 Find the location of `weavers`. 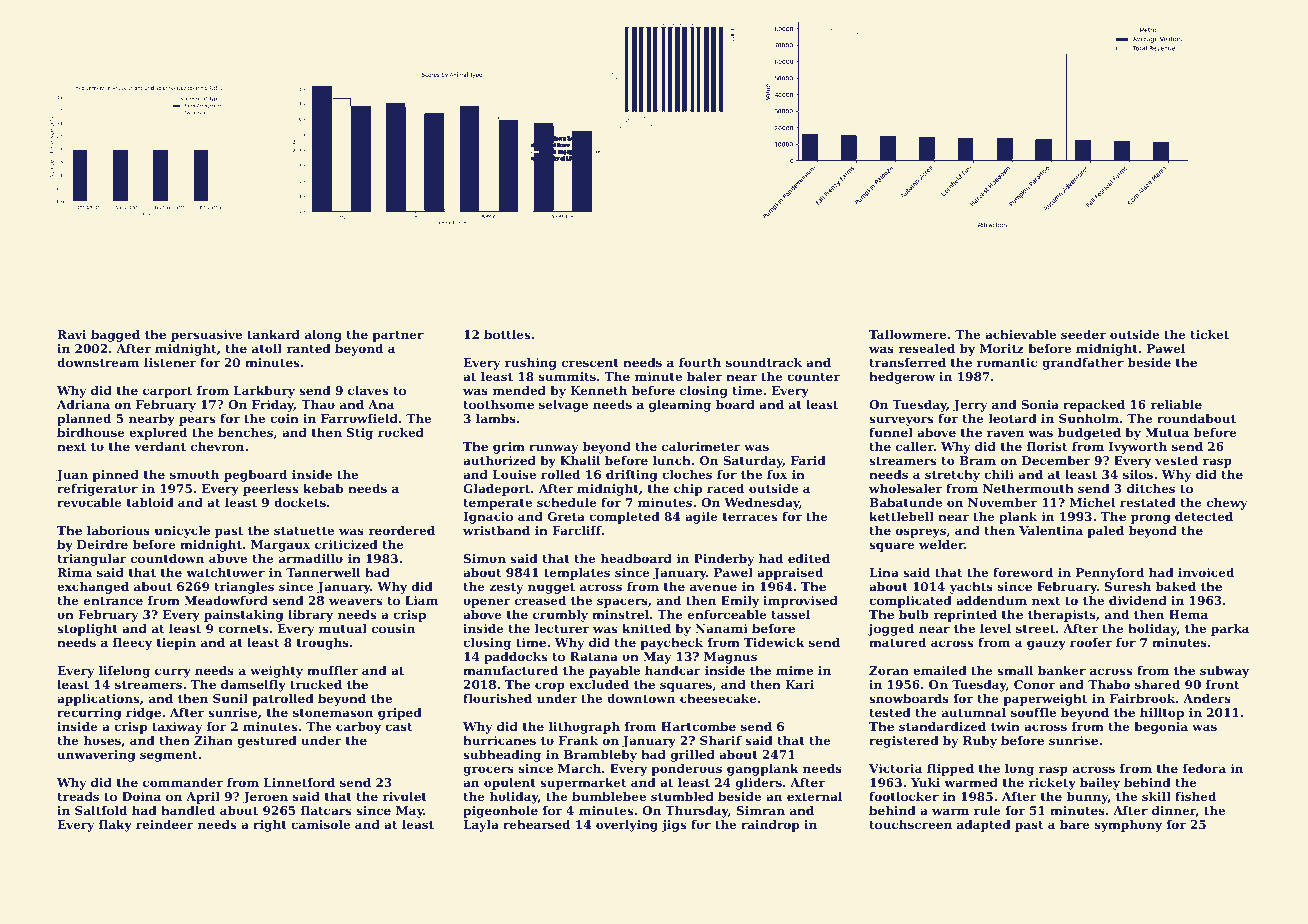

weavers is located at coordinates (355, 601).
